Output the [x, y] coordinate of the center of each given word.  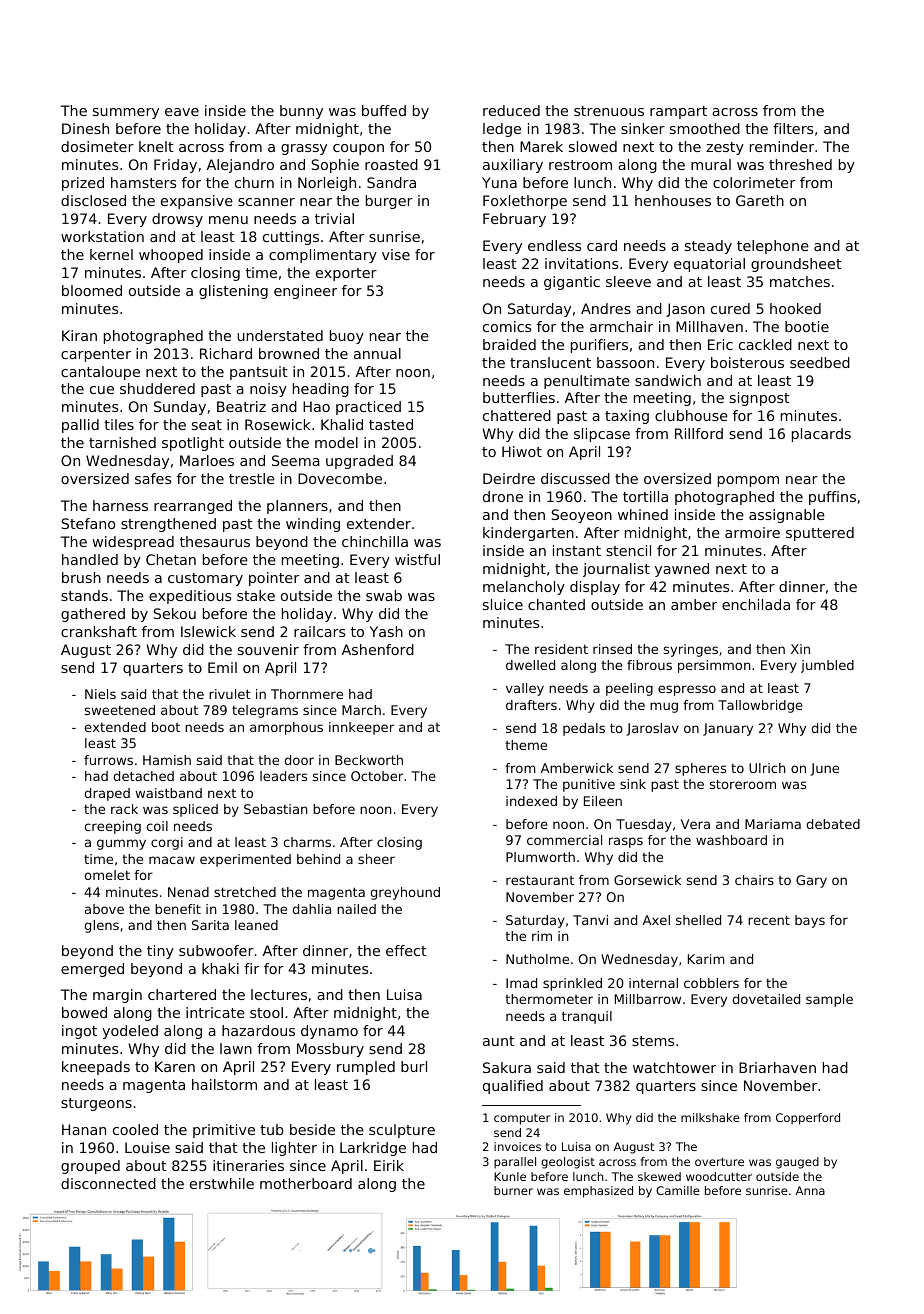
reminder [782, 146]
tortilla [645, 496]
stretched [245, 892]
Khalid [342, 424]
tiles [119, 424]
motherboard [306, 1183]
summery [126, 113]
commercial [564, 840]
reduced [511, 110]
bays [810, 921]
